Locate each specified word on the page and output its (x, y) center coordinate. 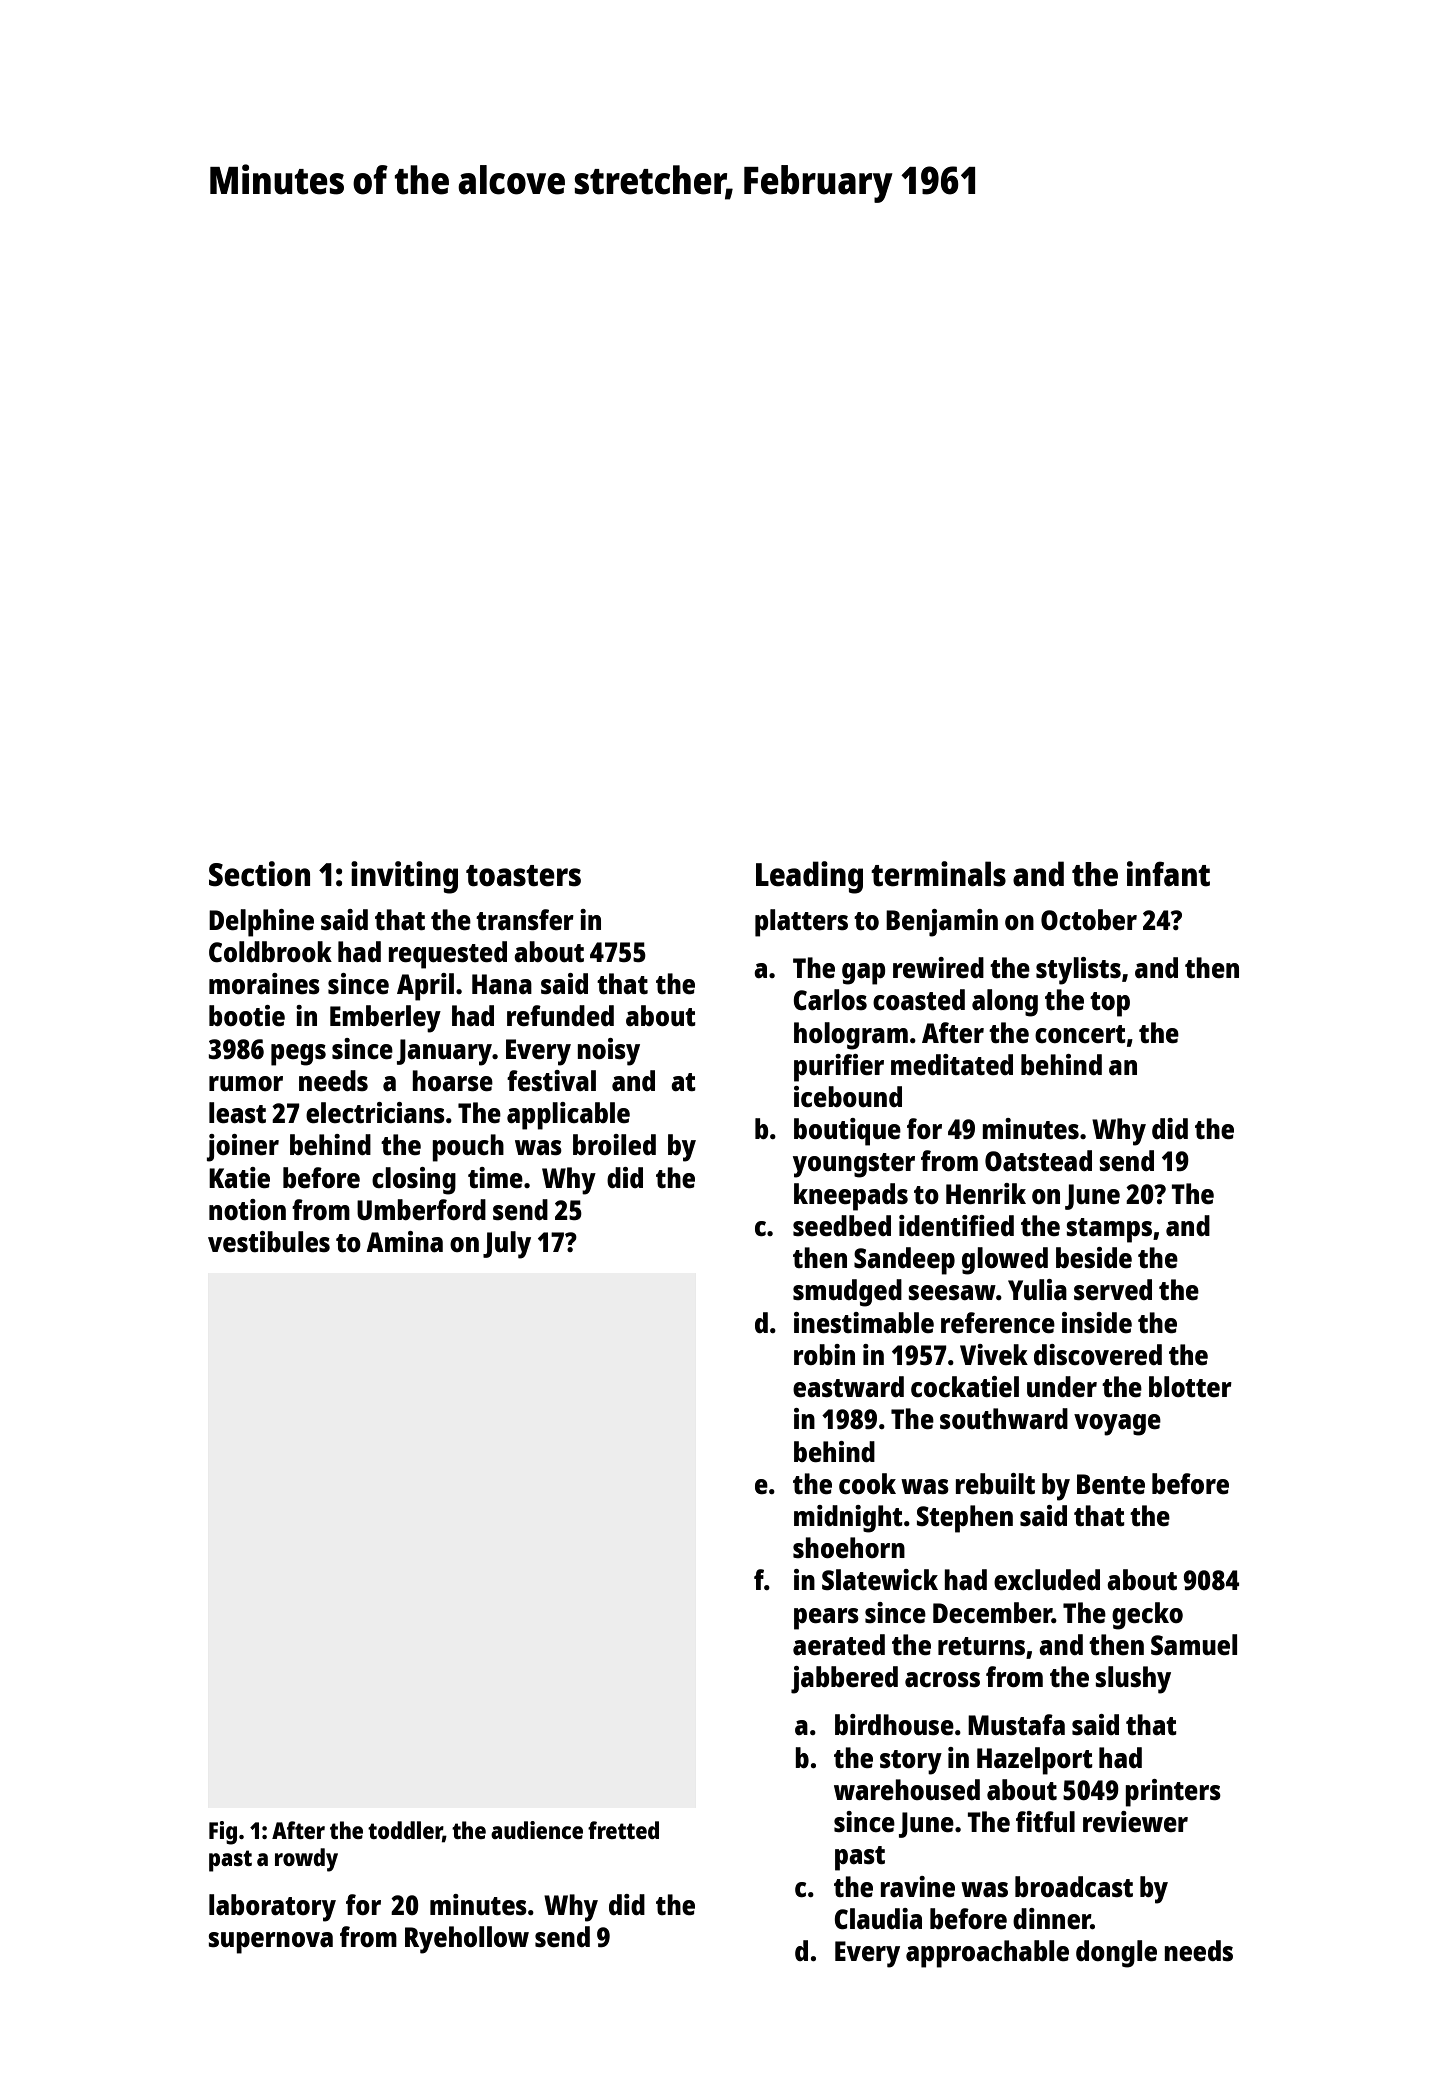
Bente (1111, 1484)
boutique (847, 1132)
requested (447, 955)
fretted (623, 1830)
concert (1080, 1034)
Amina (404, 1241)
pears (826, 1619)
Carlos (830, 999)
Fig (223, 1833)
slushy (1133, 1680)
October (1089, 919)
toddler (405, 1831)
